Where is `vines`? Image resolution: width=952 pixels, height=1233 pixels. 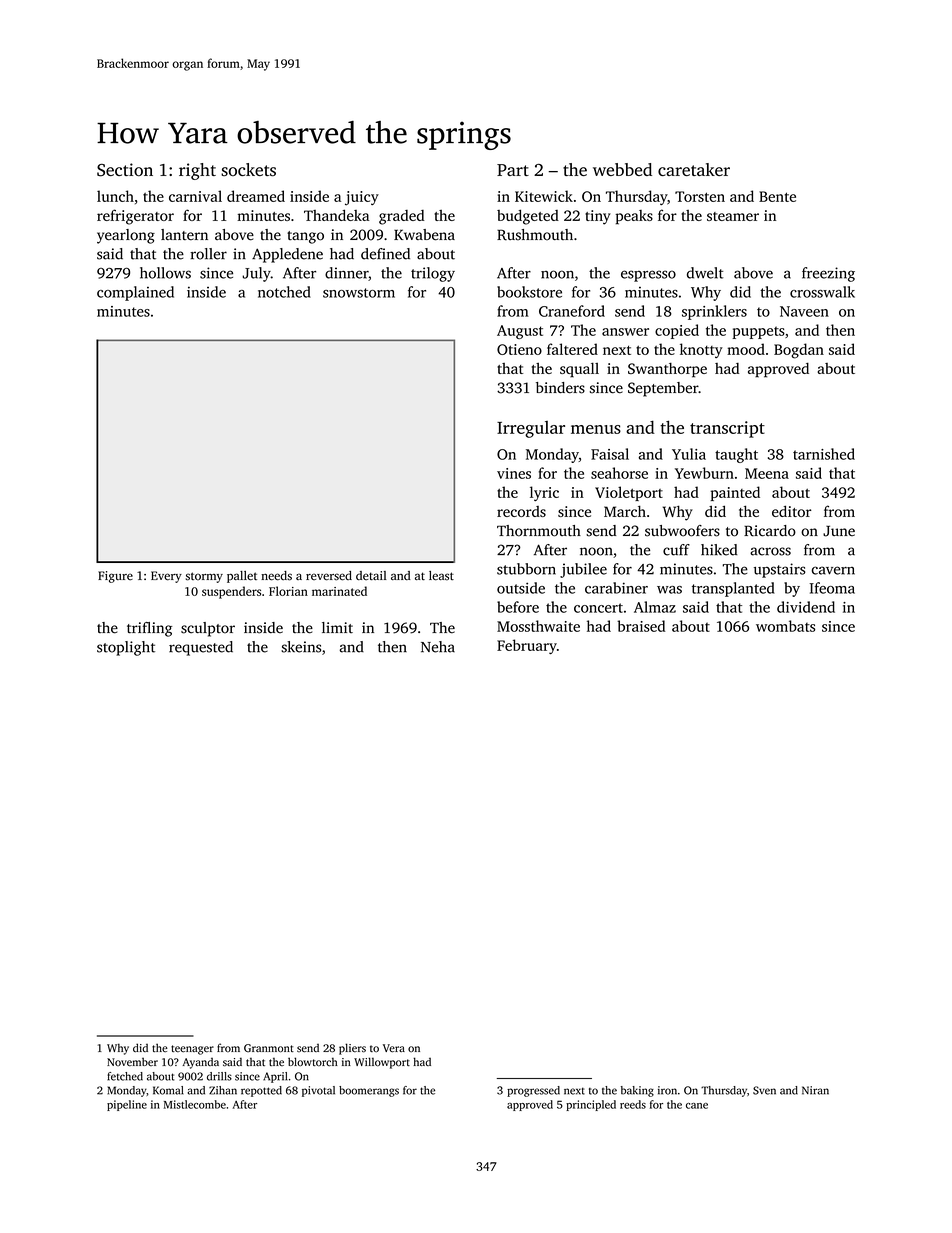
vines is located at coordinates (514, 473).
